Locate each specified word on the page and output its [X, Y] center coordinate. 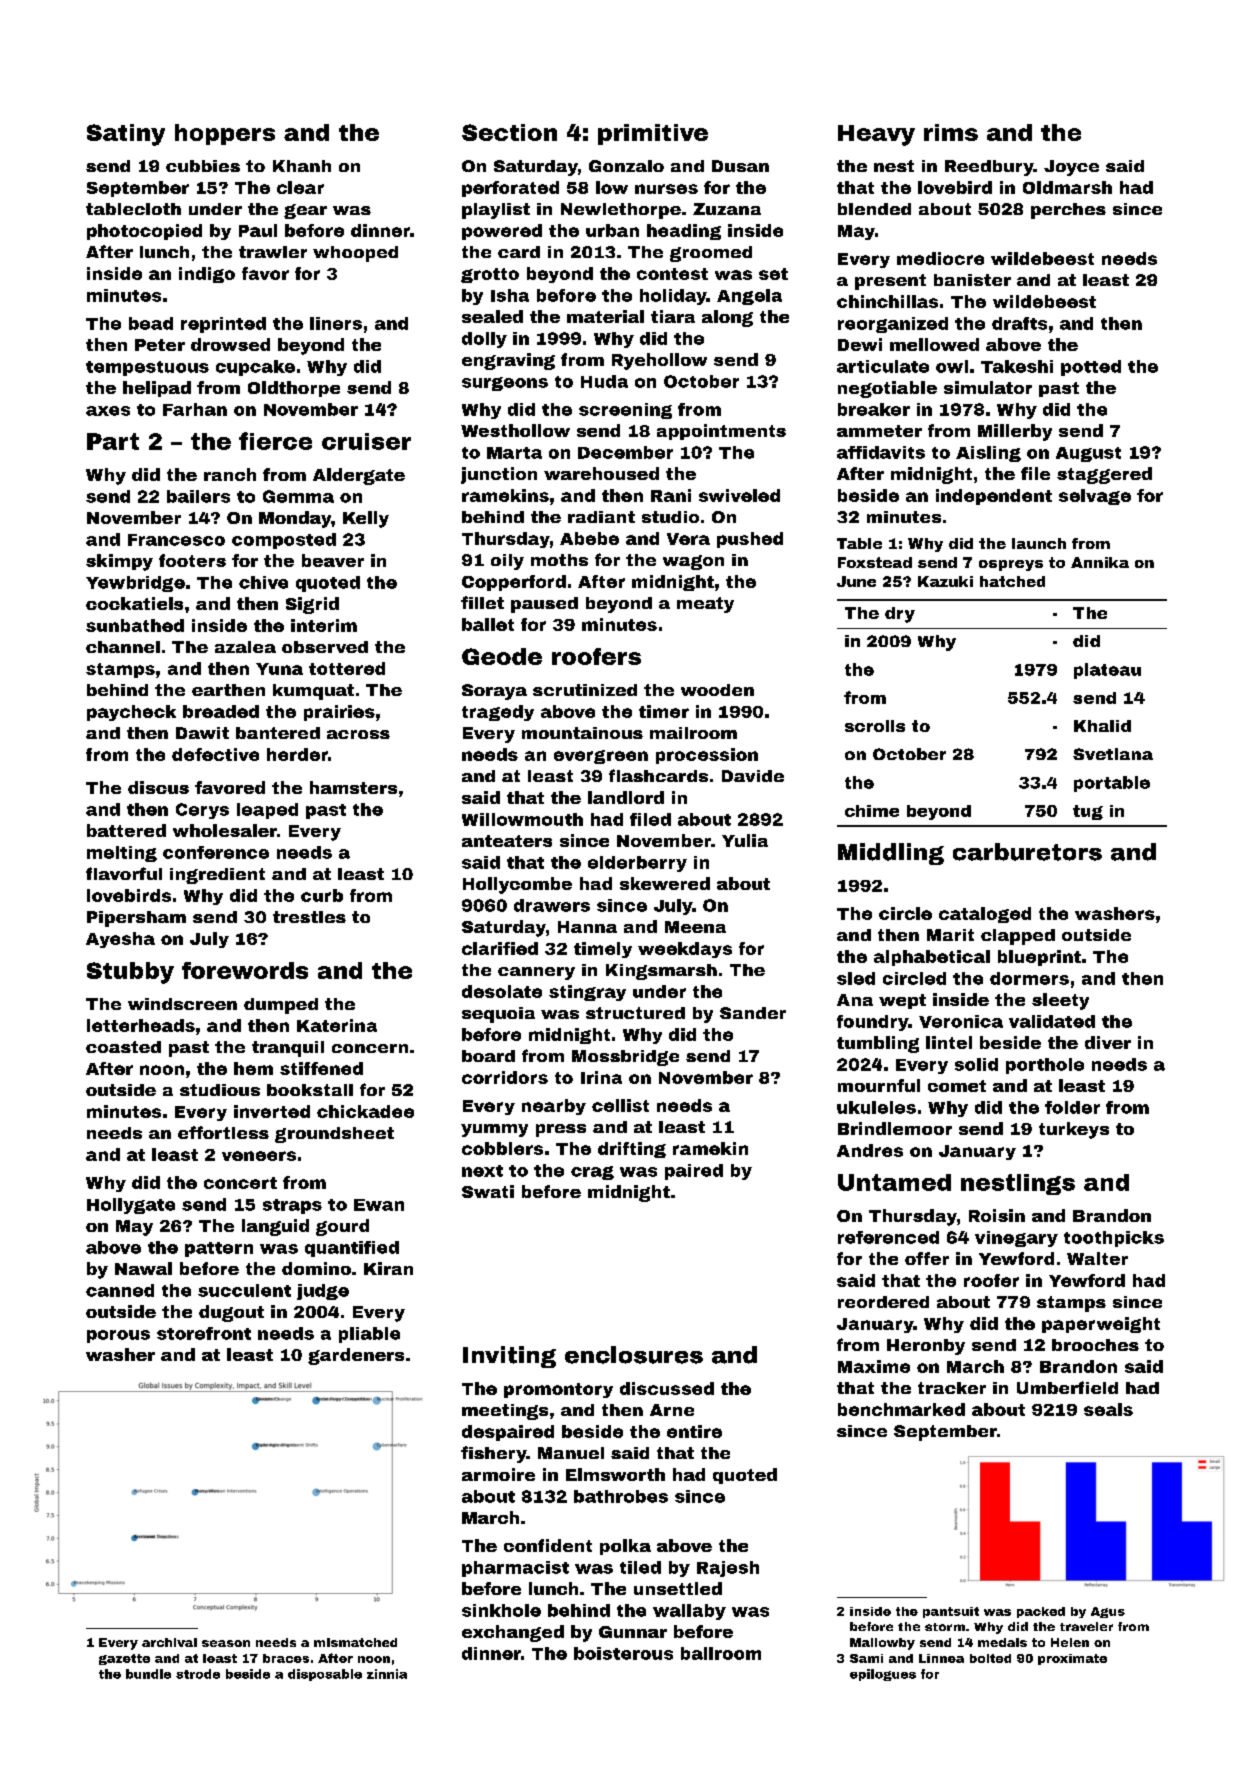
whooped [355, 254]
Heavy [876, 135]
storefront [204, 1333]
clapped [1018, 937]
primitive [653, 134]
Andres [870, 1150]
